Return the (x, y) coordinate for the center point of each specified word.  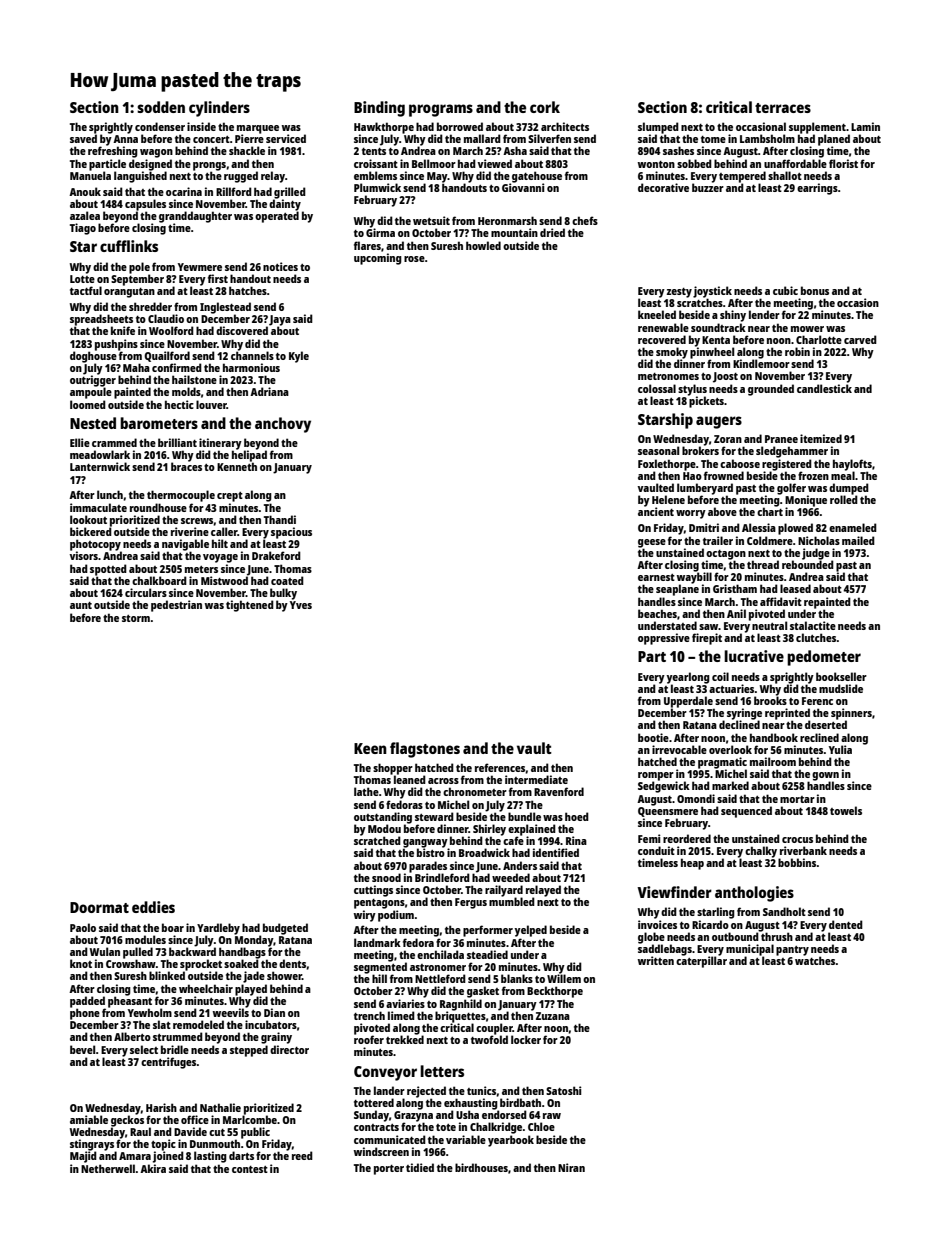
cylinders (219, 109)
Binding (379, 109)
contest (250, 1169)
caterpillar (701, 962)
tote (446, 1127)
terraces (783, 108)
